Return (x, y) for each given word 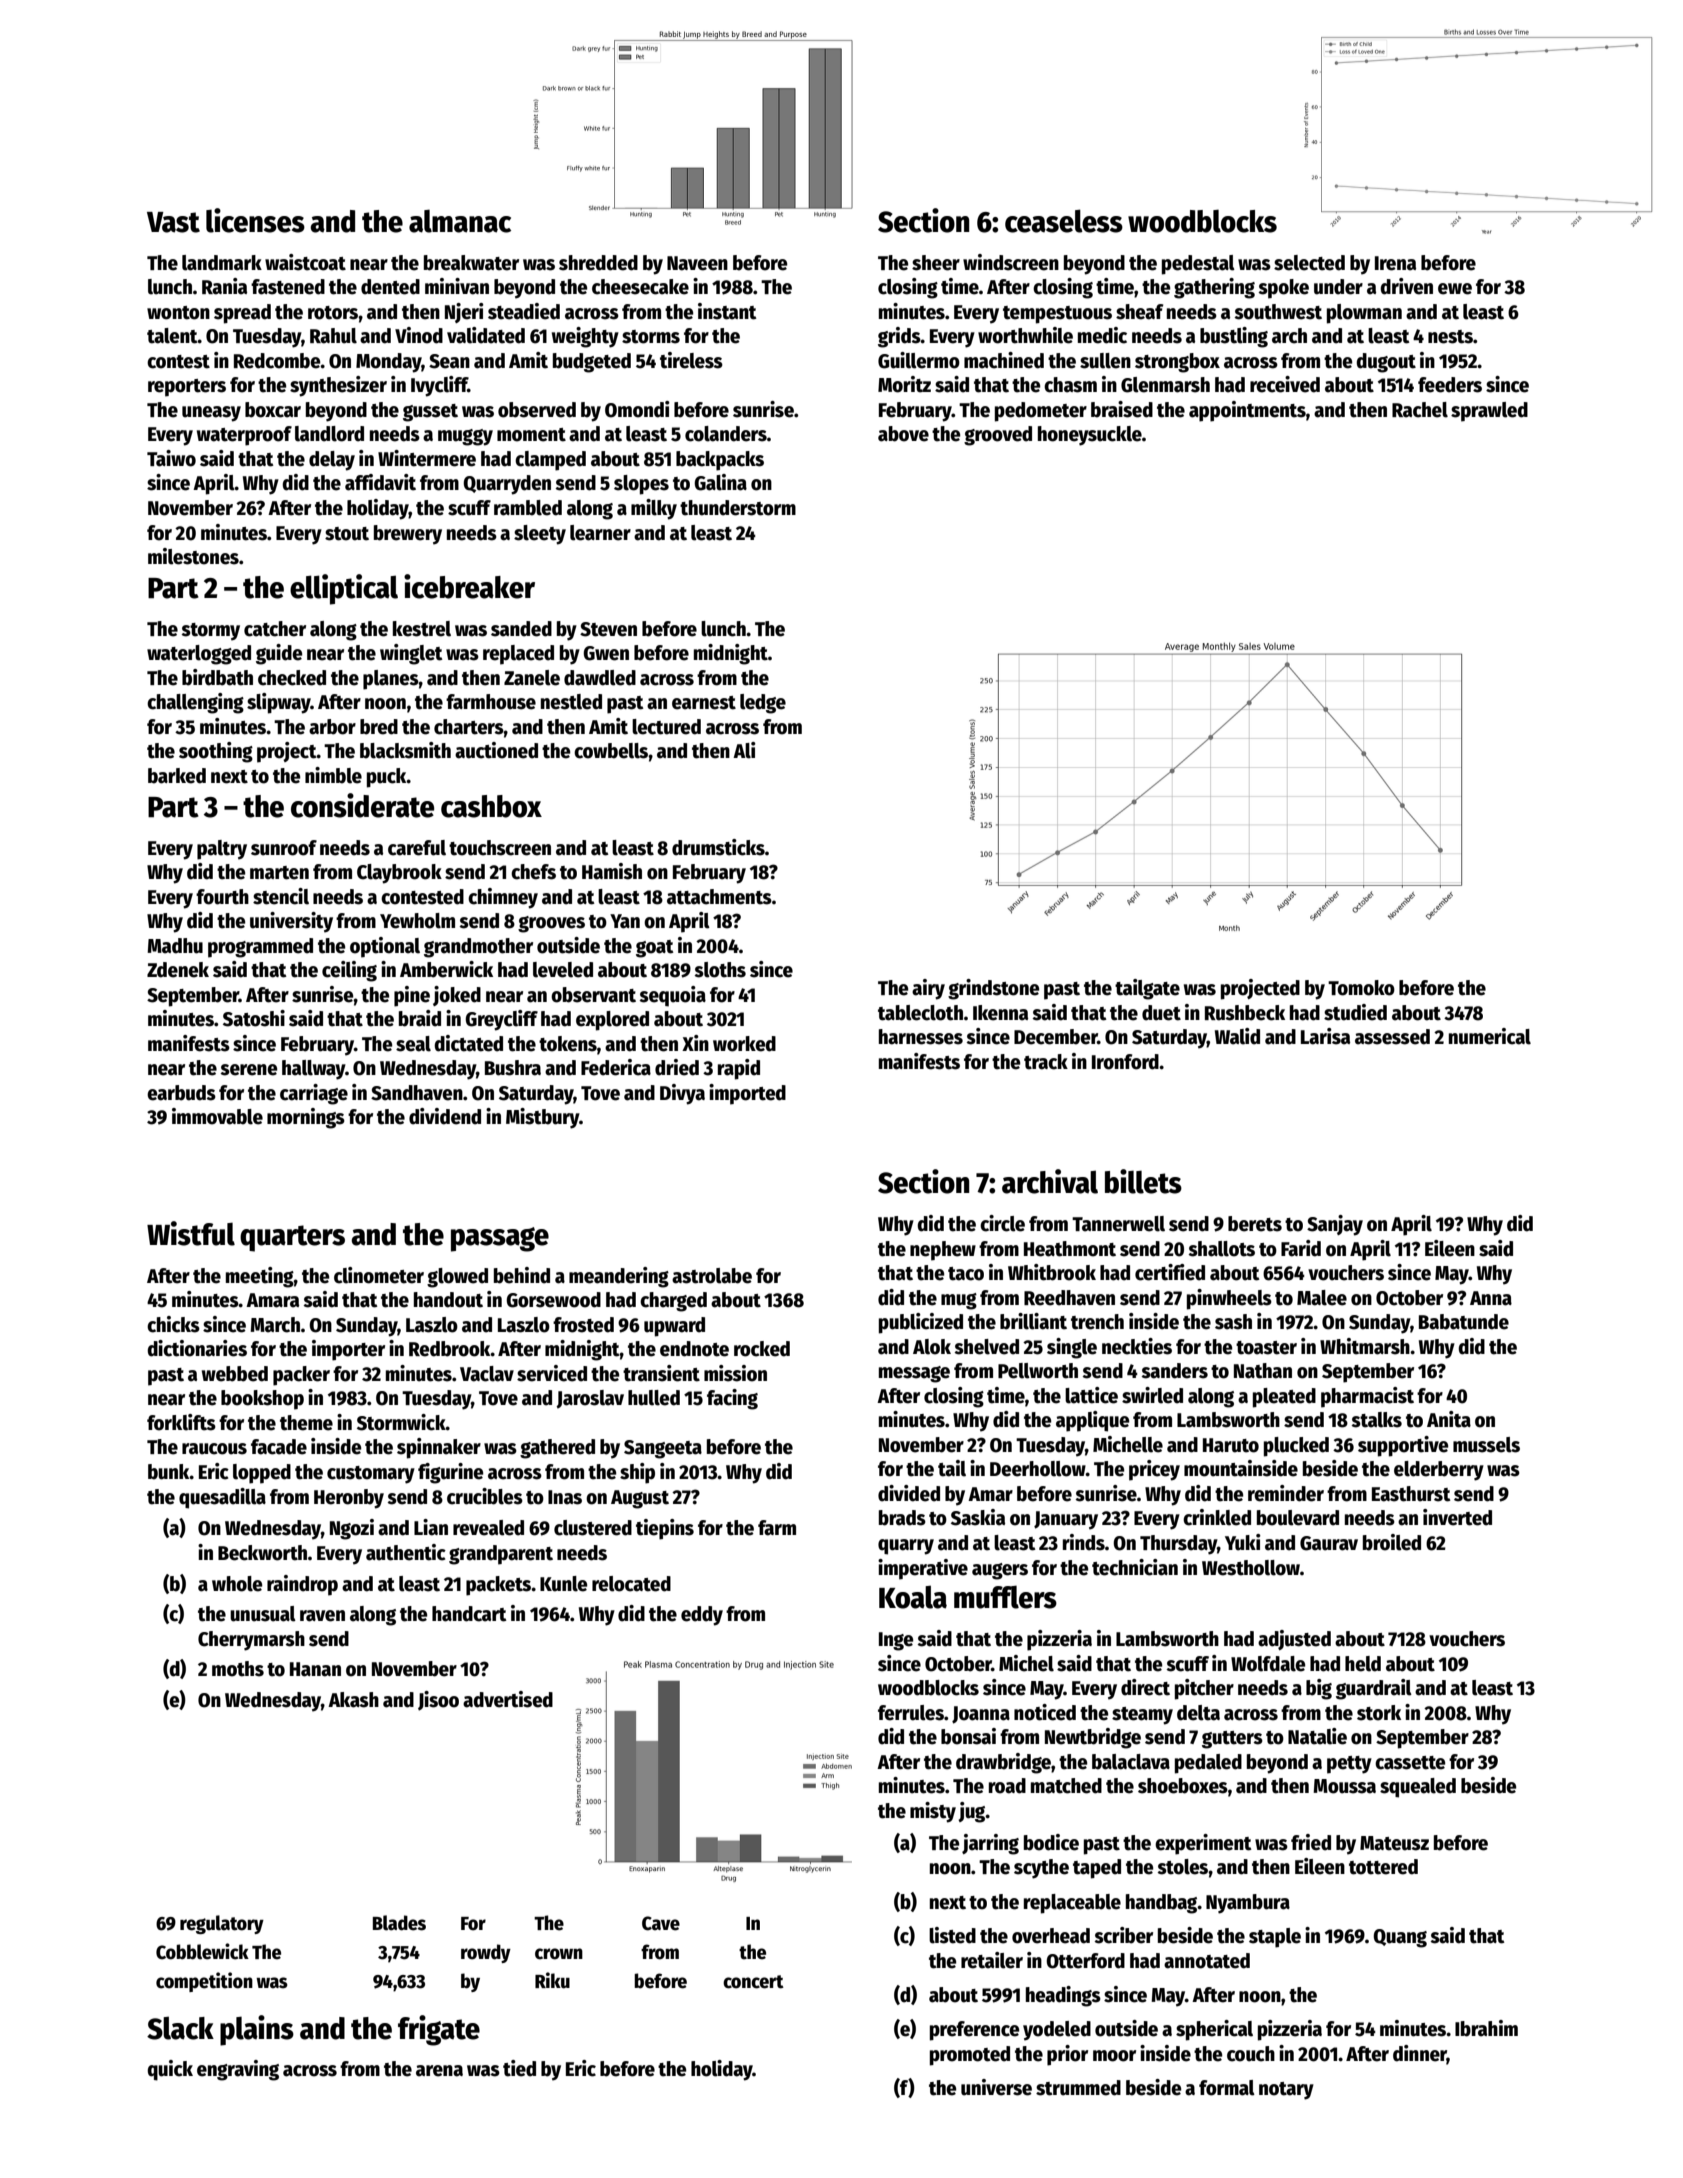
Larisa (1325, 1036)
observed (537, 410)
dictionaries (197, 1348)
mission (735, 1373)
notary (1286, 2091)
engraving (238, 2070)
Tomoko (1361, 988)
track (1046, 1062)
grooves (551, 924)
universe (996, 2087)
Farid (1301, 1248)
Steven (608, 629)
